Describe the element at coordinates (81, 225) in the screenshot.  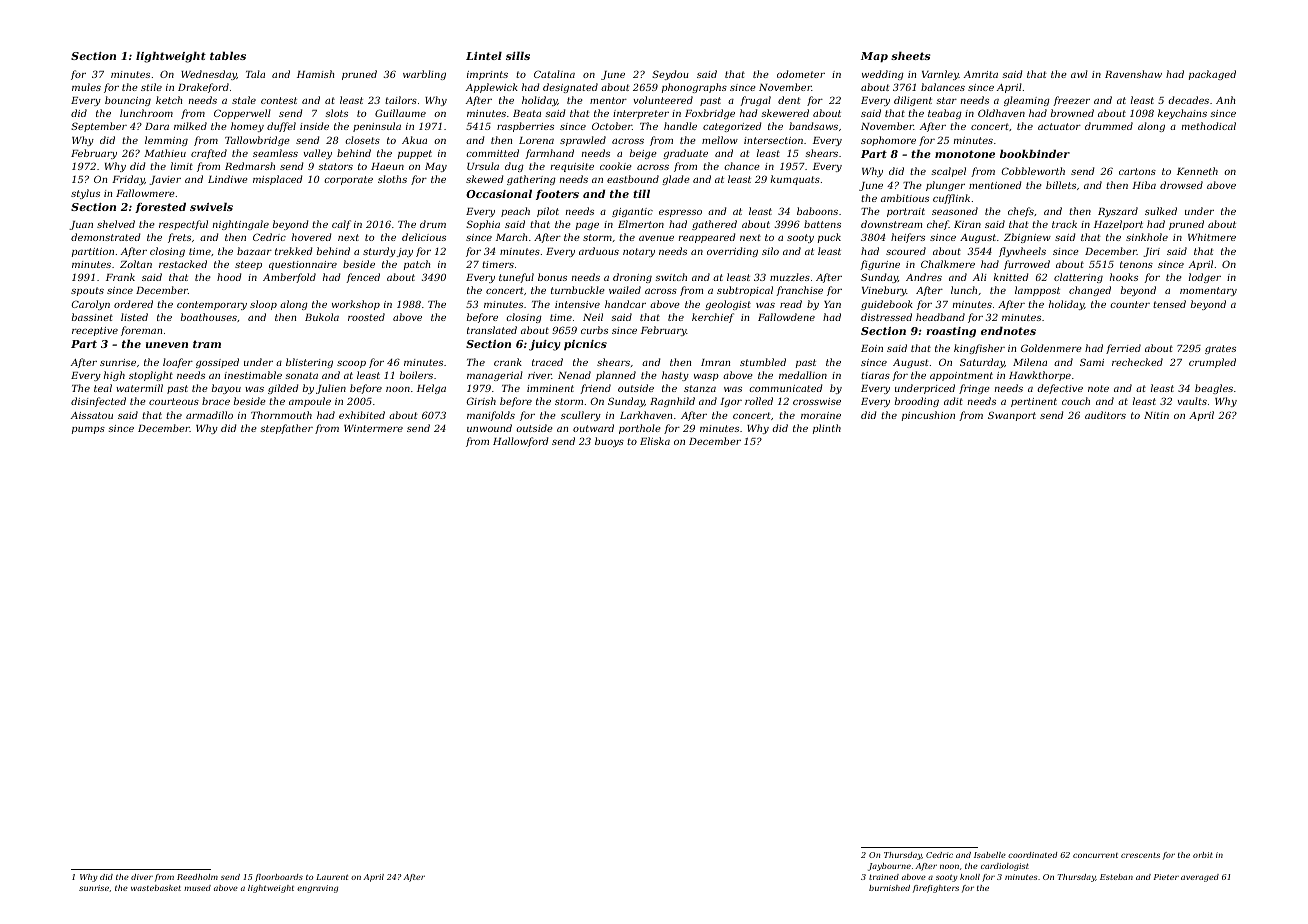
I see `Juan` at that location.
